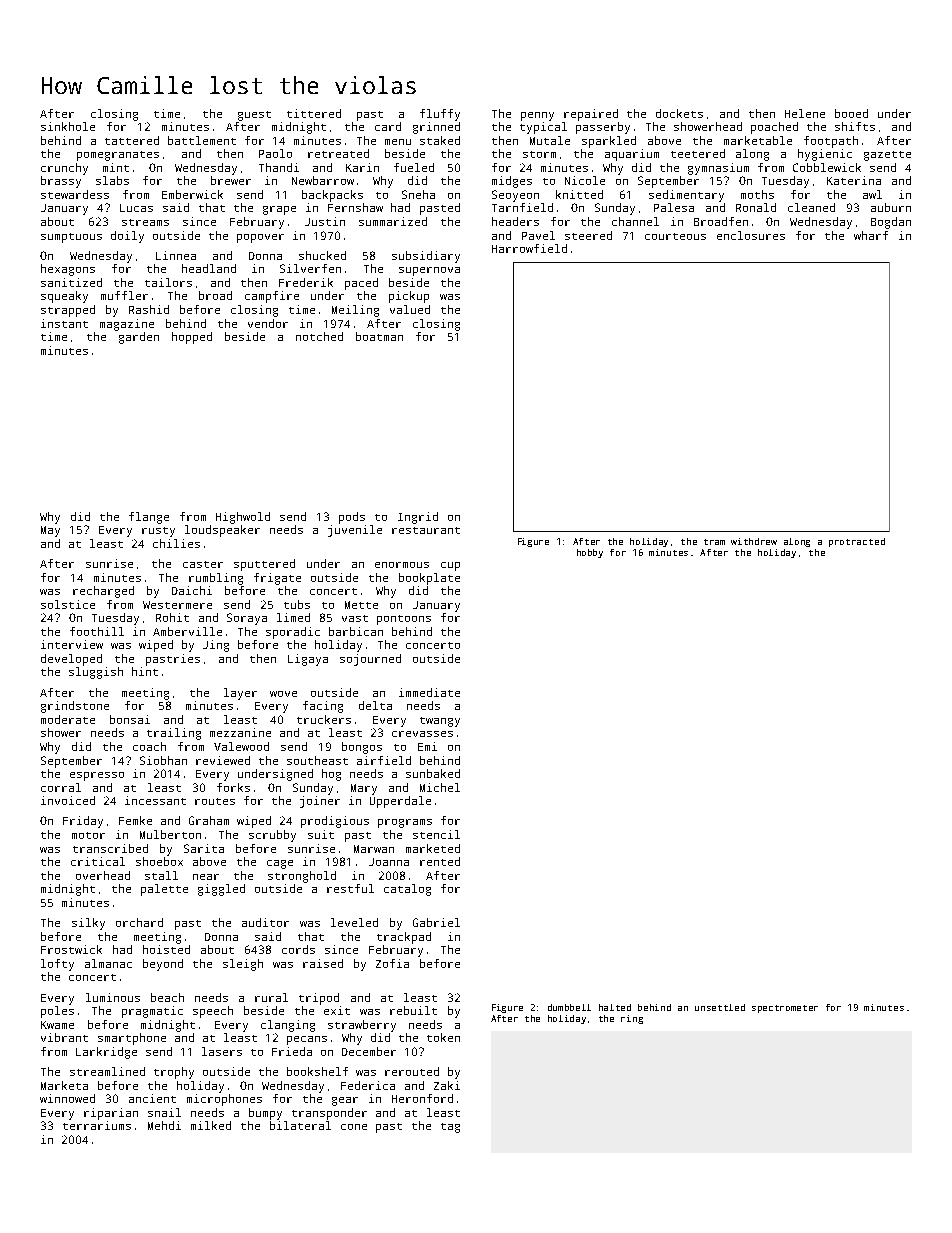 This page has height=1233, width=952. Describe the element at coordinates (440, 115) in the page. I see `fluffy` at that location.
